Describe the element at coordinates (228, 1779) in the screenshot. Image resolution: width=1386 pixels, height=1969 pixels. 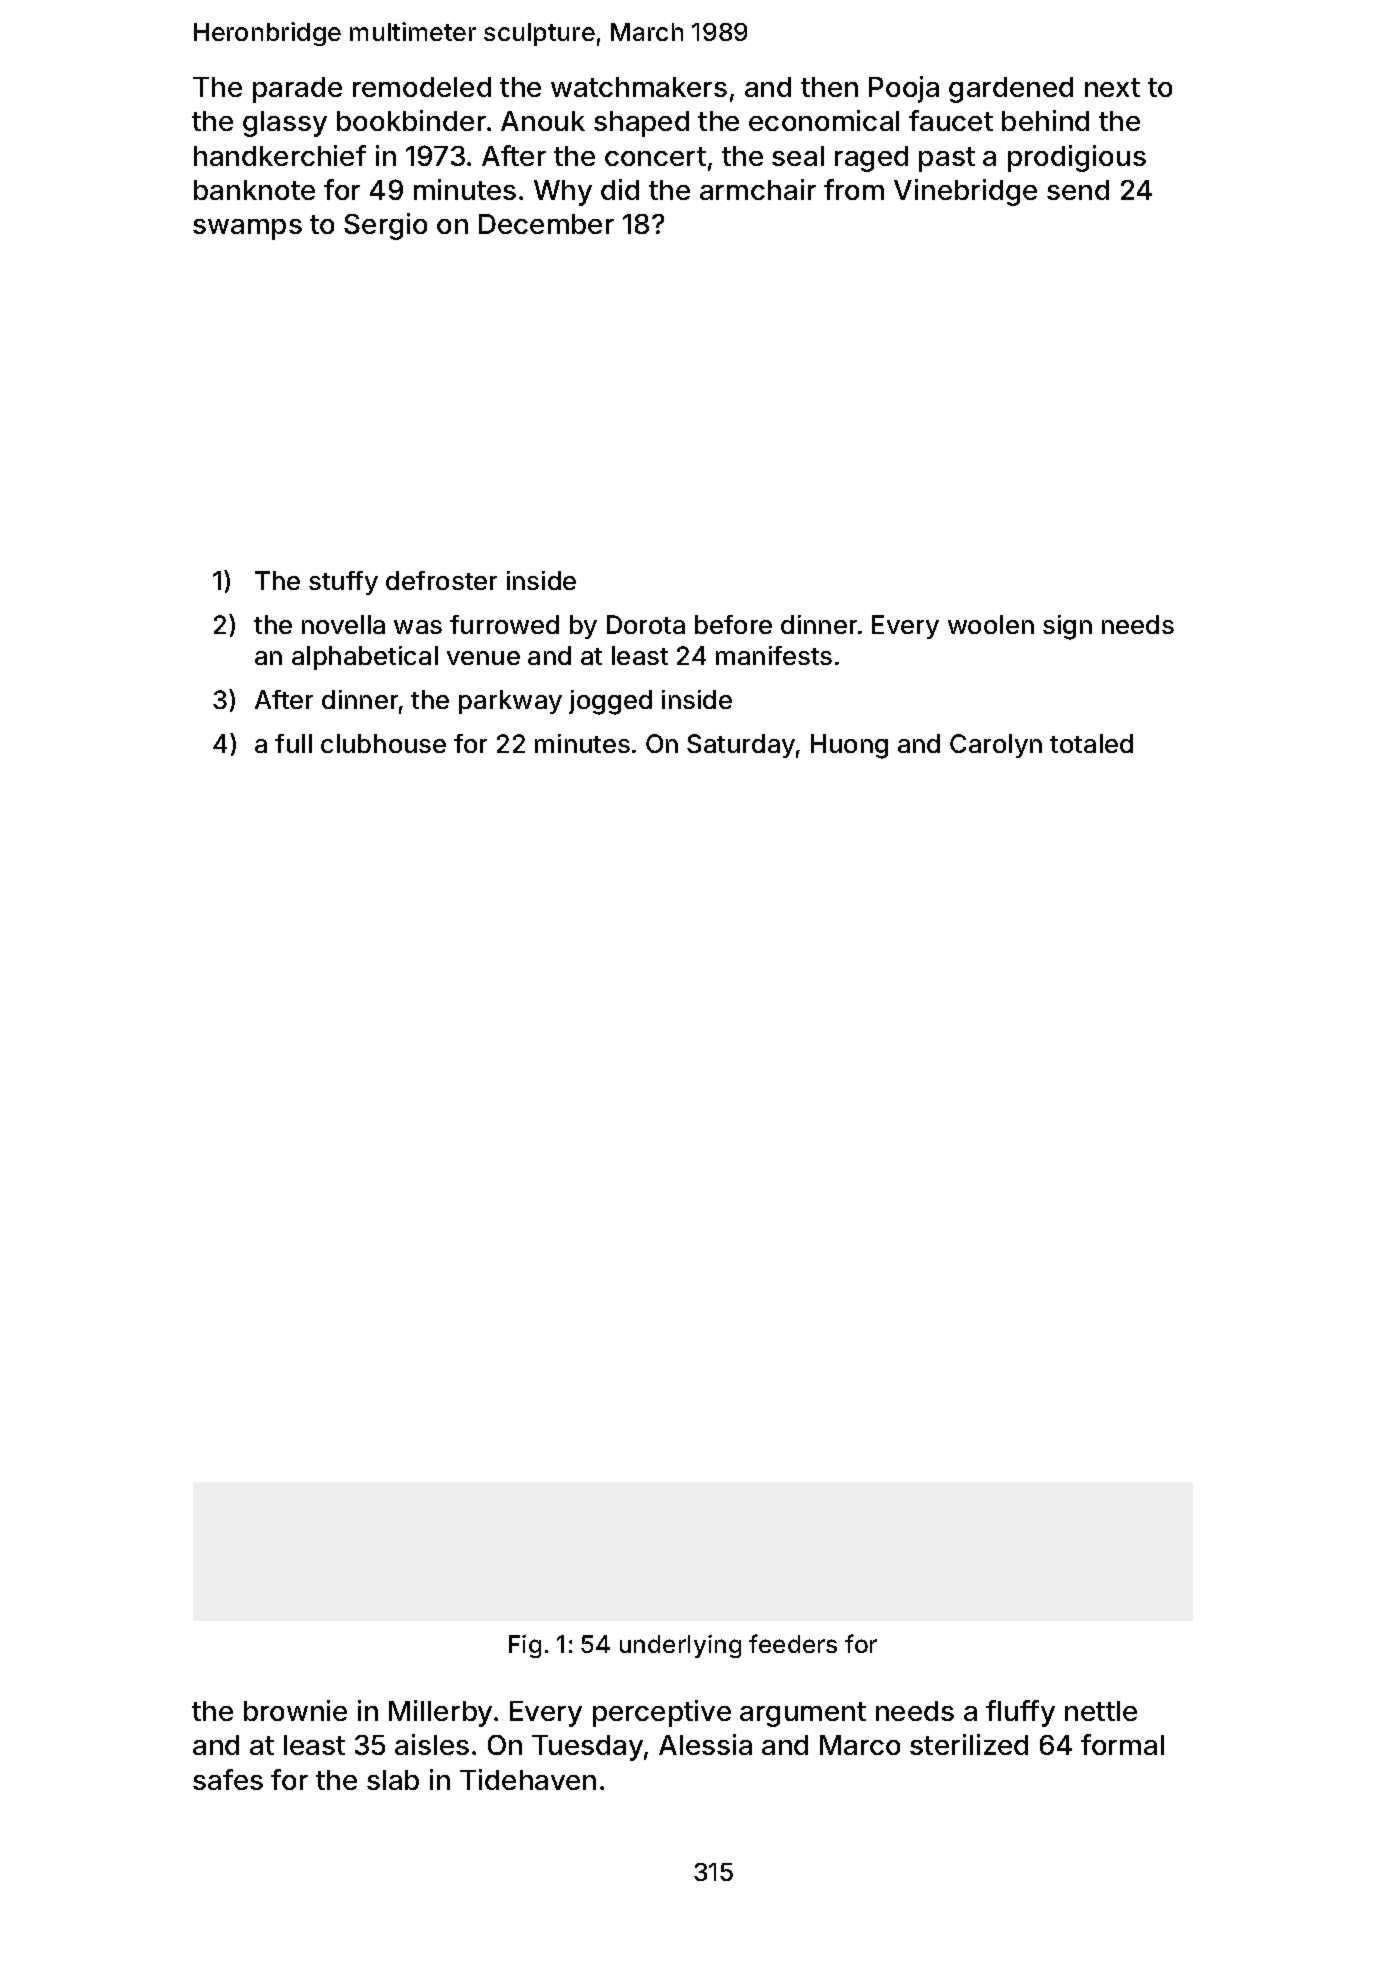
I see `safes` at that location.
